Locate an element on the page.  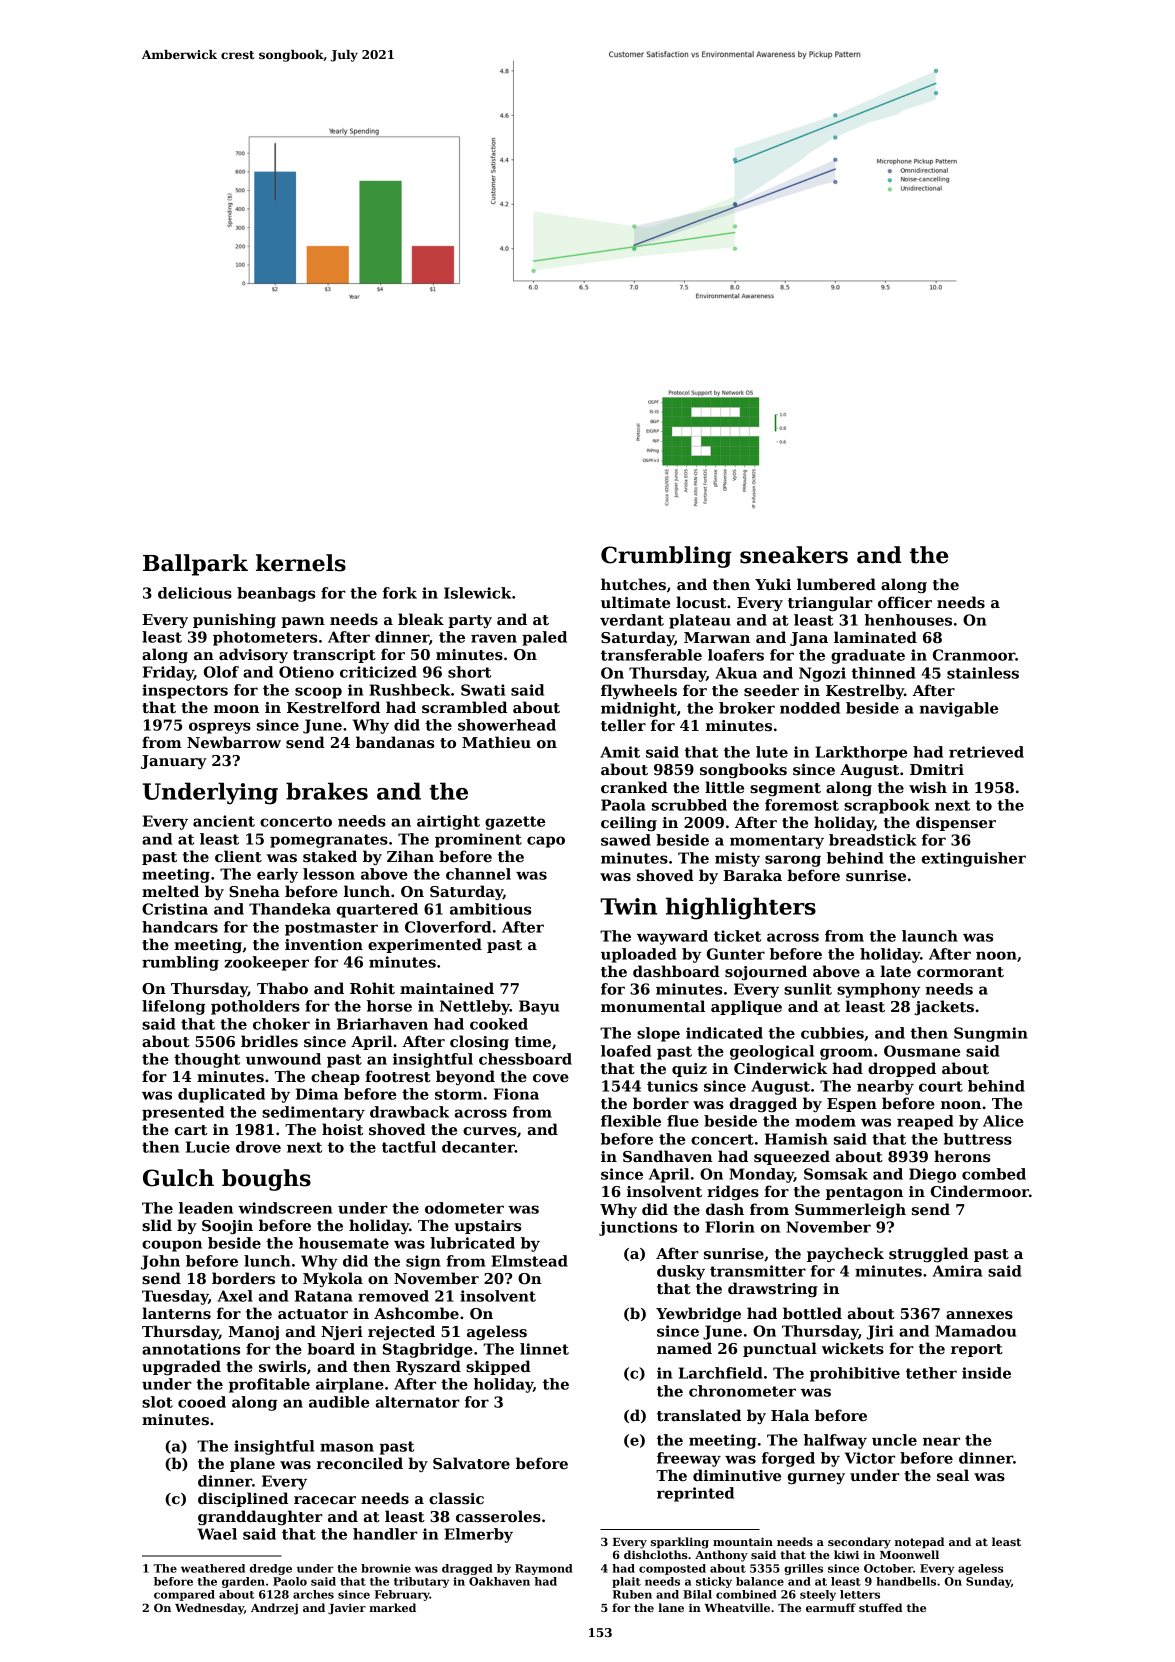
plait is located at coordinates (626, 1582).
